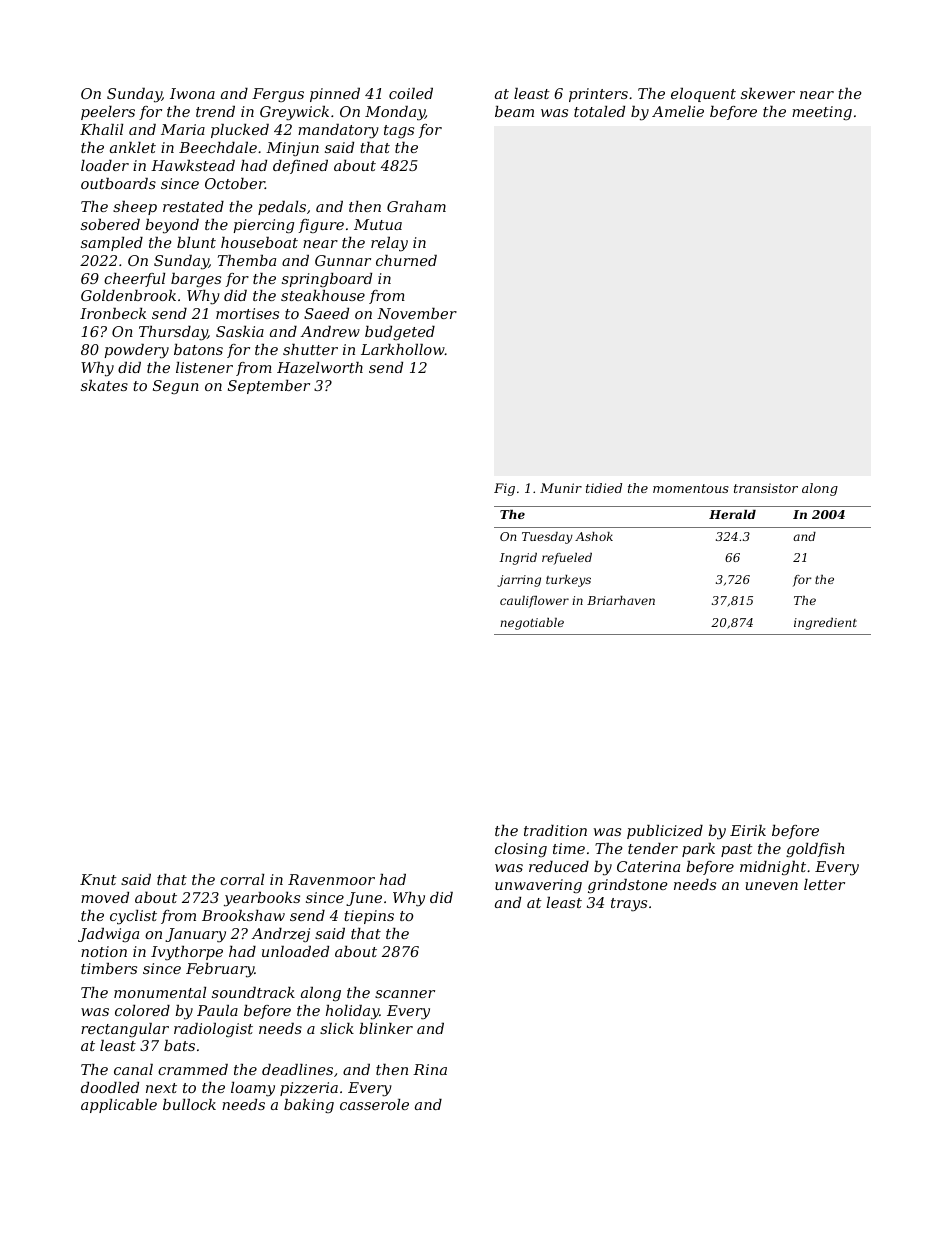 This screenshot has height=1233, width=952. Describe the element at coordinates (678, 111) in the screenshot. I see `Amelie` at that location.
